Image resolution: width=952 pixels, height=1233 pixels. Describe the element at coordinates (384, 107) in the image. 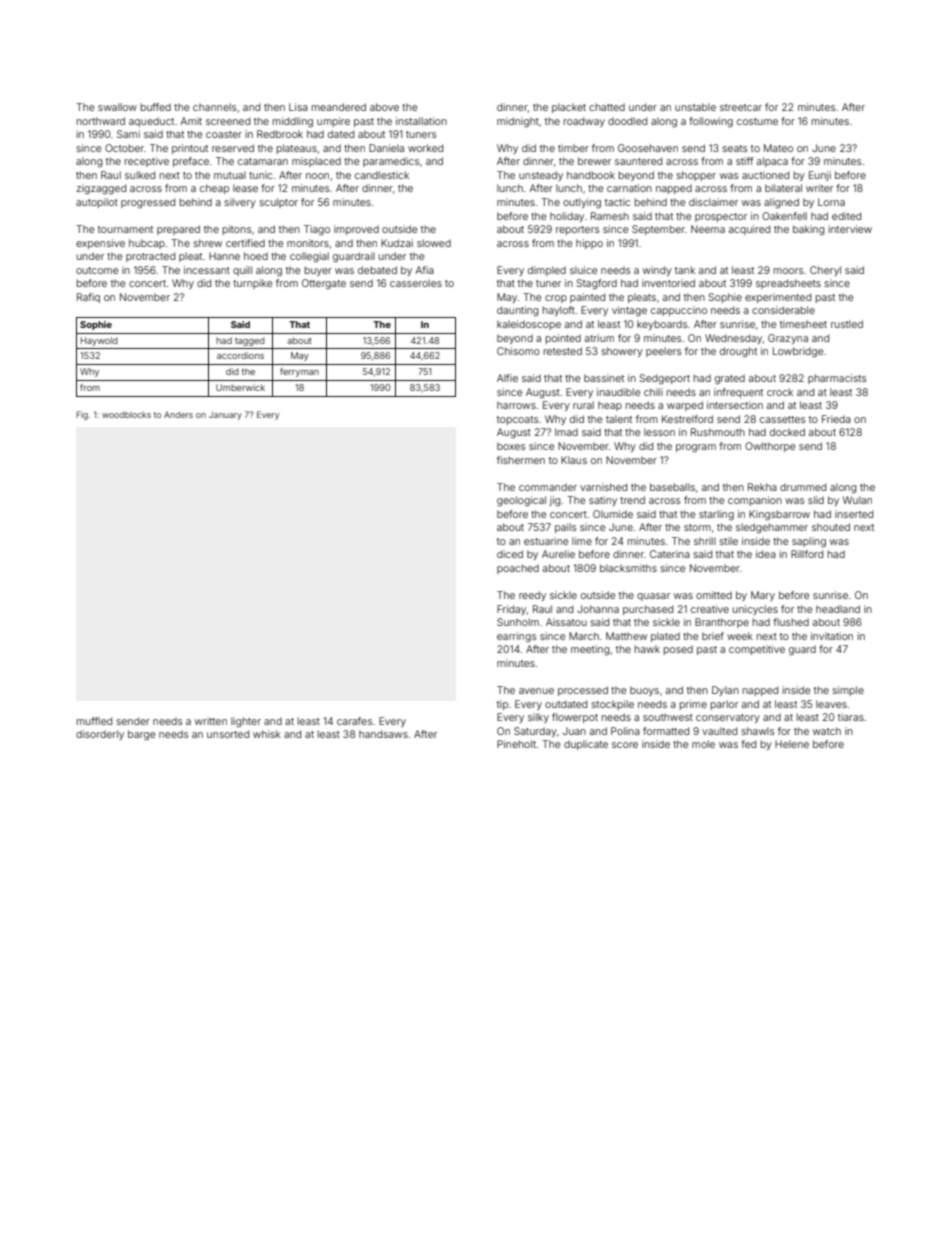

I see `above` at that location.
